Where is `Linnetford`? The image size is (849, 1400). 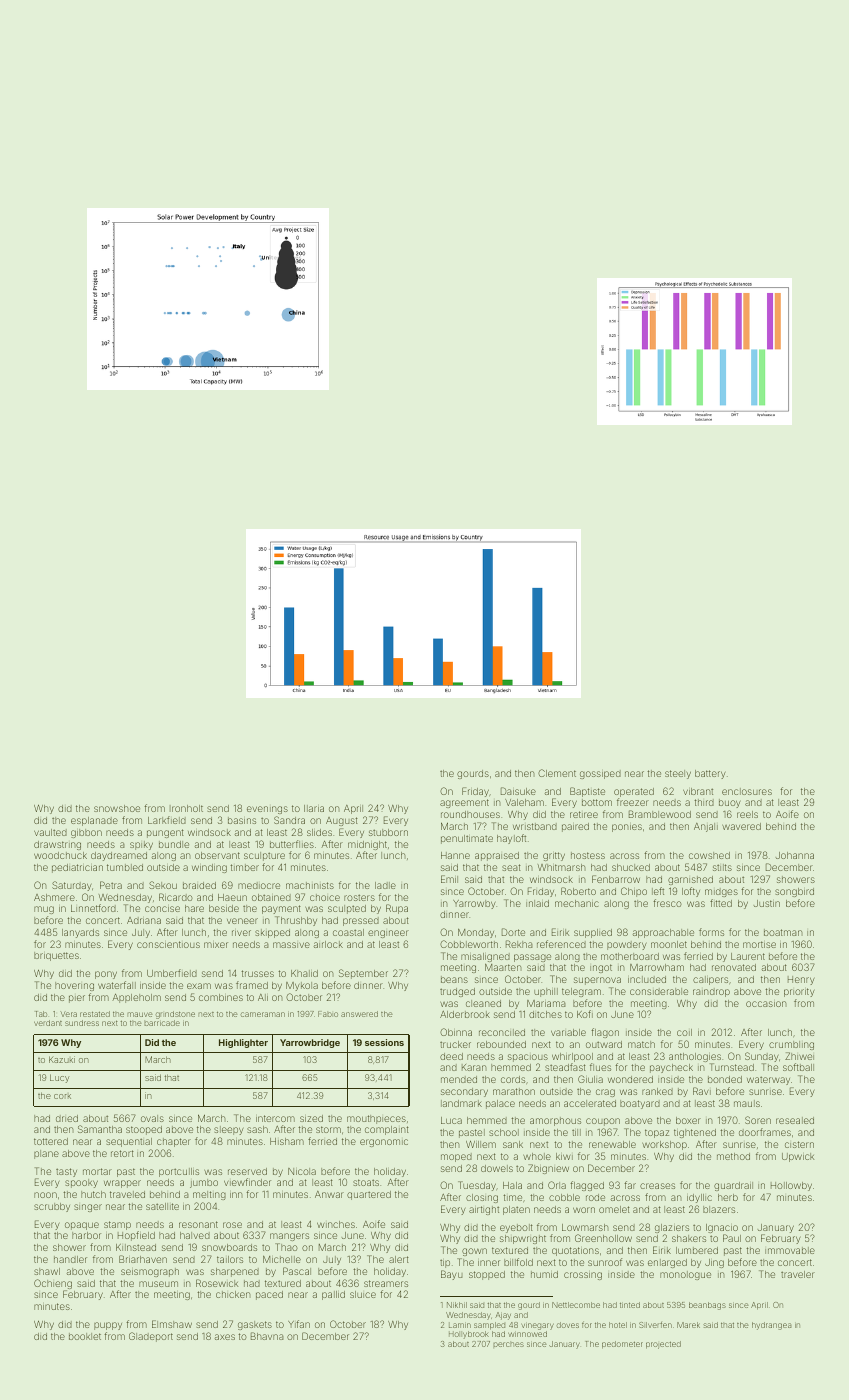
Linnetford is located at coordinates (93, 908).
